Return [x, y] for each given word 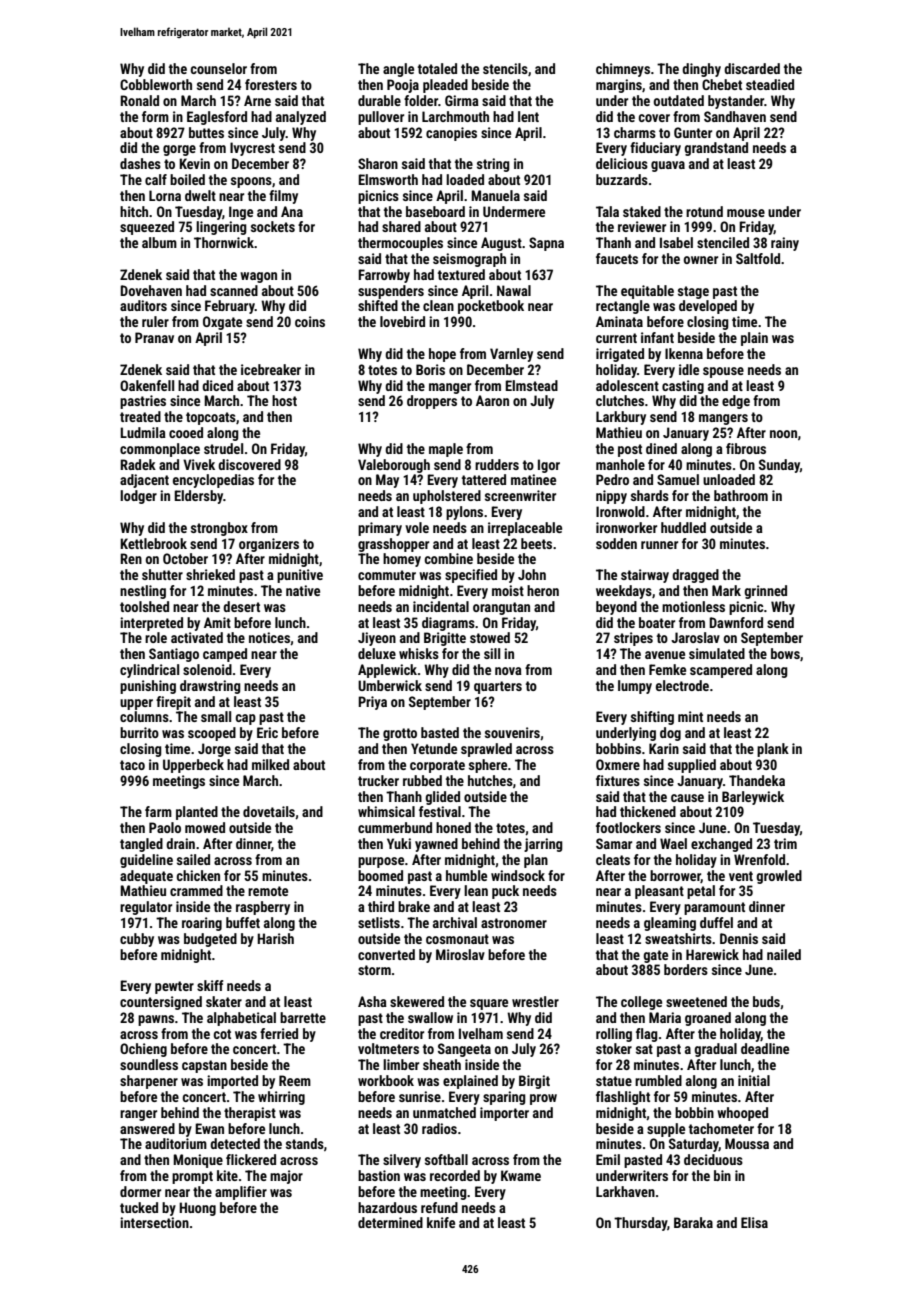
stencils [505, 68]
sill [492, 653]
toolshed [144, 606]
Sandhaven [735, 116]
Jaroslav [695, 637]
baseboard [435, 211]
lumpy [635, 687]
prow [543, 1099]
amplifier [241, 1193]
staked [642, 211]
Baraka [693, 1222]
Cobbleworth [156, 84]
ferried [279, 1033]
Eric [267, 732]
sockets [273, 226]
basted [440, 732]
